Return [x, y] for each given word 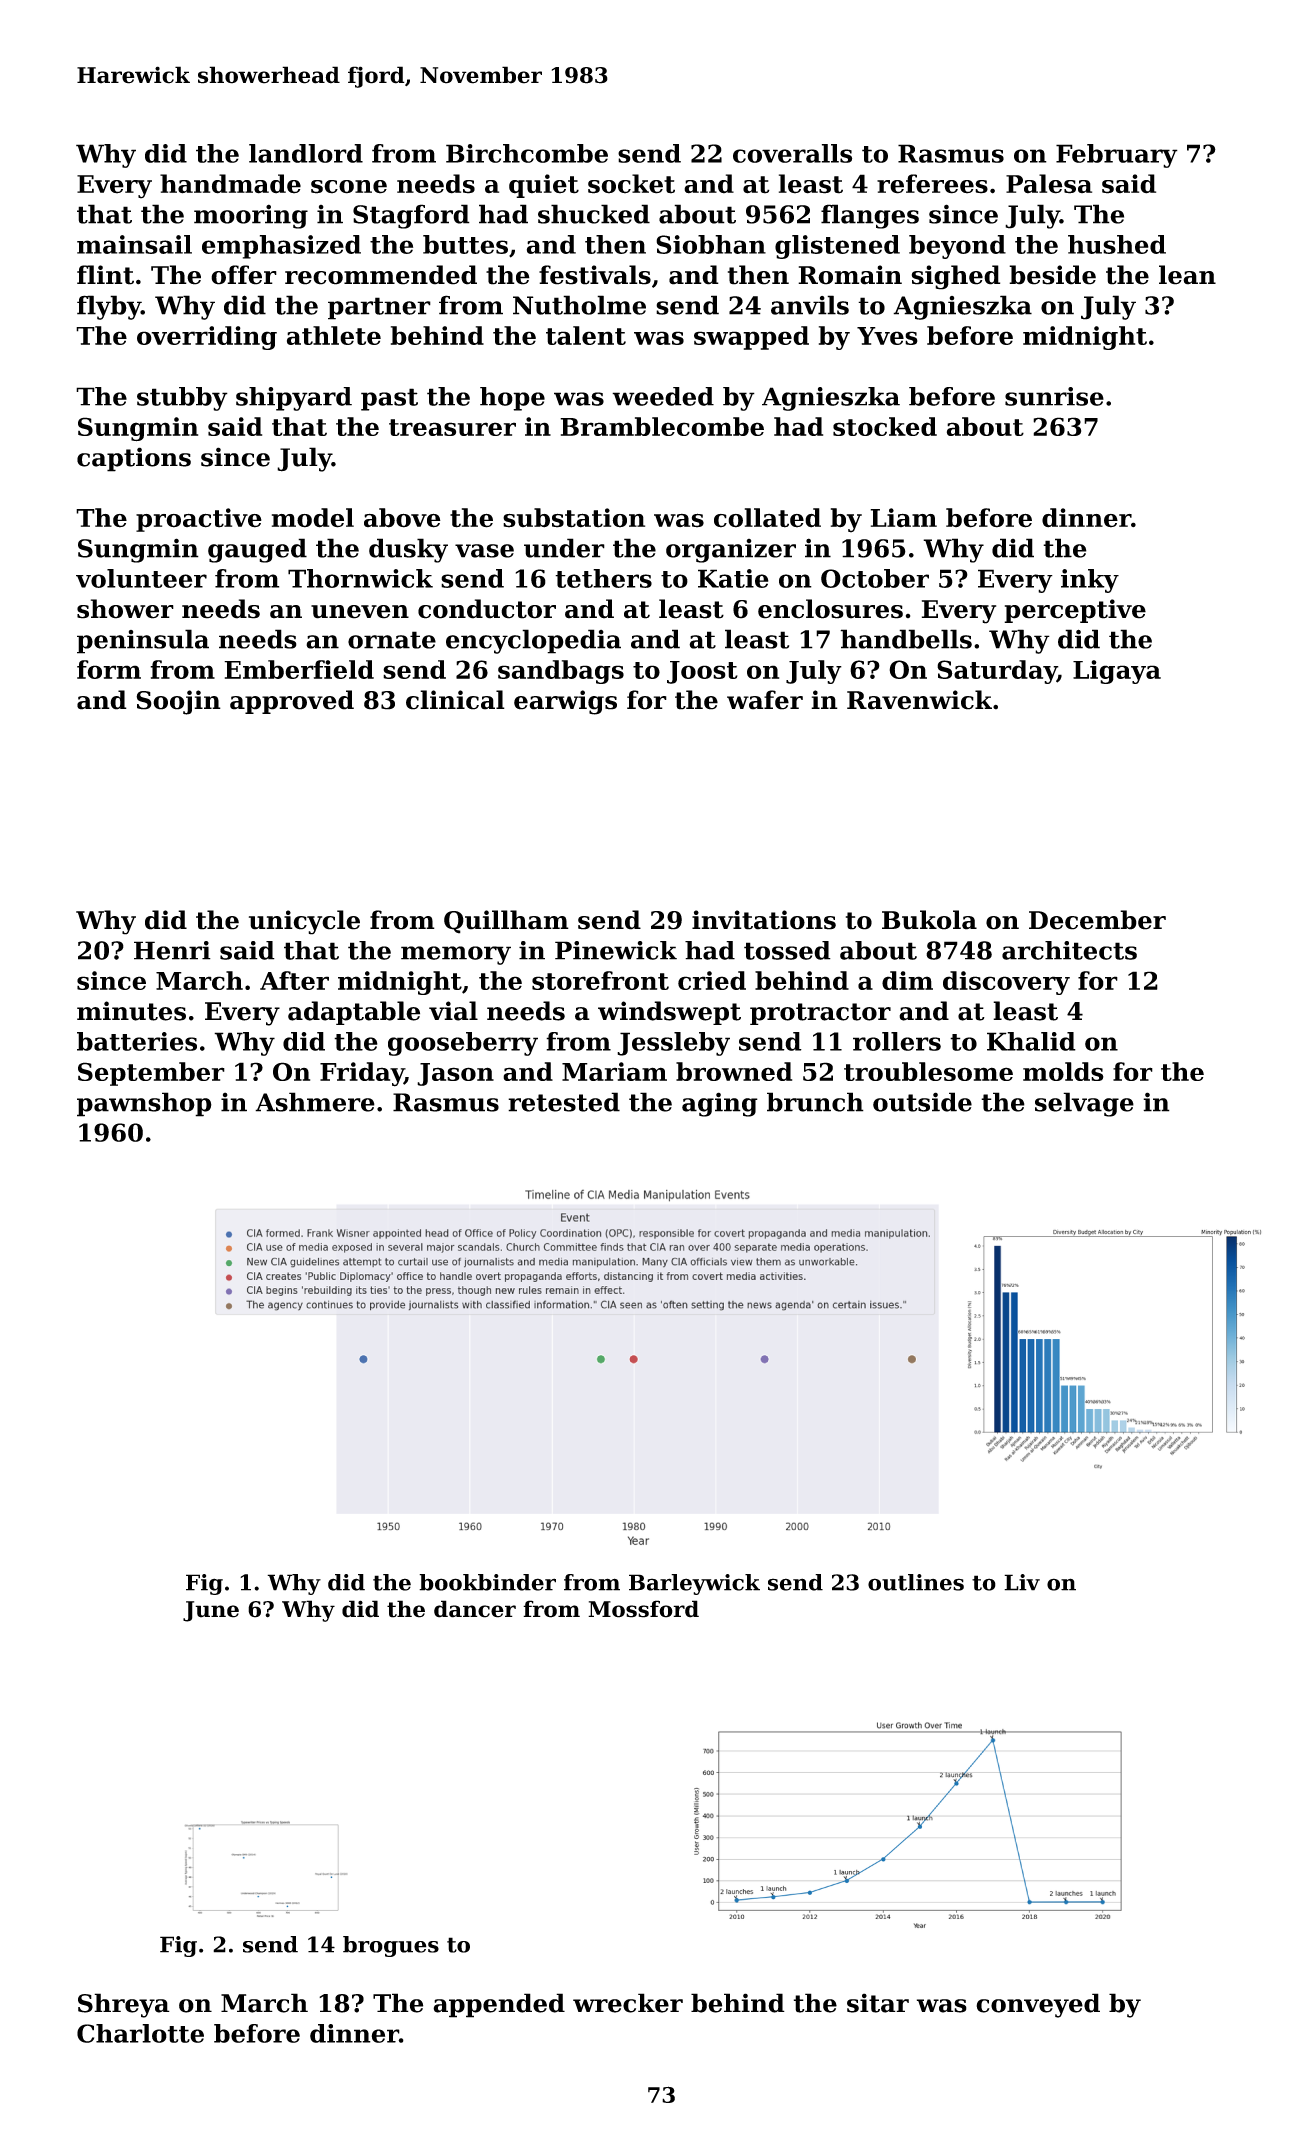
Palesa [1049, 184]
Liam [903, 517]
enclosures [830, 609]
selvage [1084, 1104]
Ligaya [1117, 672]
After [294, 980]
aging [720, 1104]
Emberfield [299, 669]
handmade [230, 184]
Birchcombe [527, 153]
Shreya [124, 2005]
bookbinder [487, 1582]
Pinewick [616, 950]
